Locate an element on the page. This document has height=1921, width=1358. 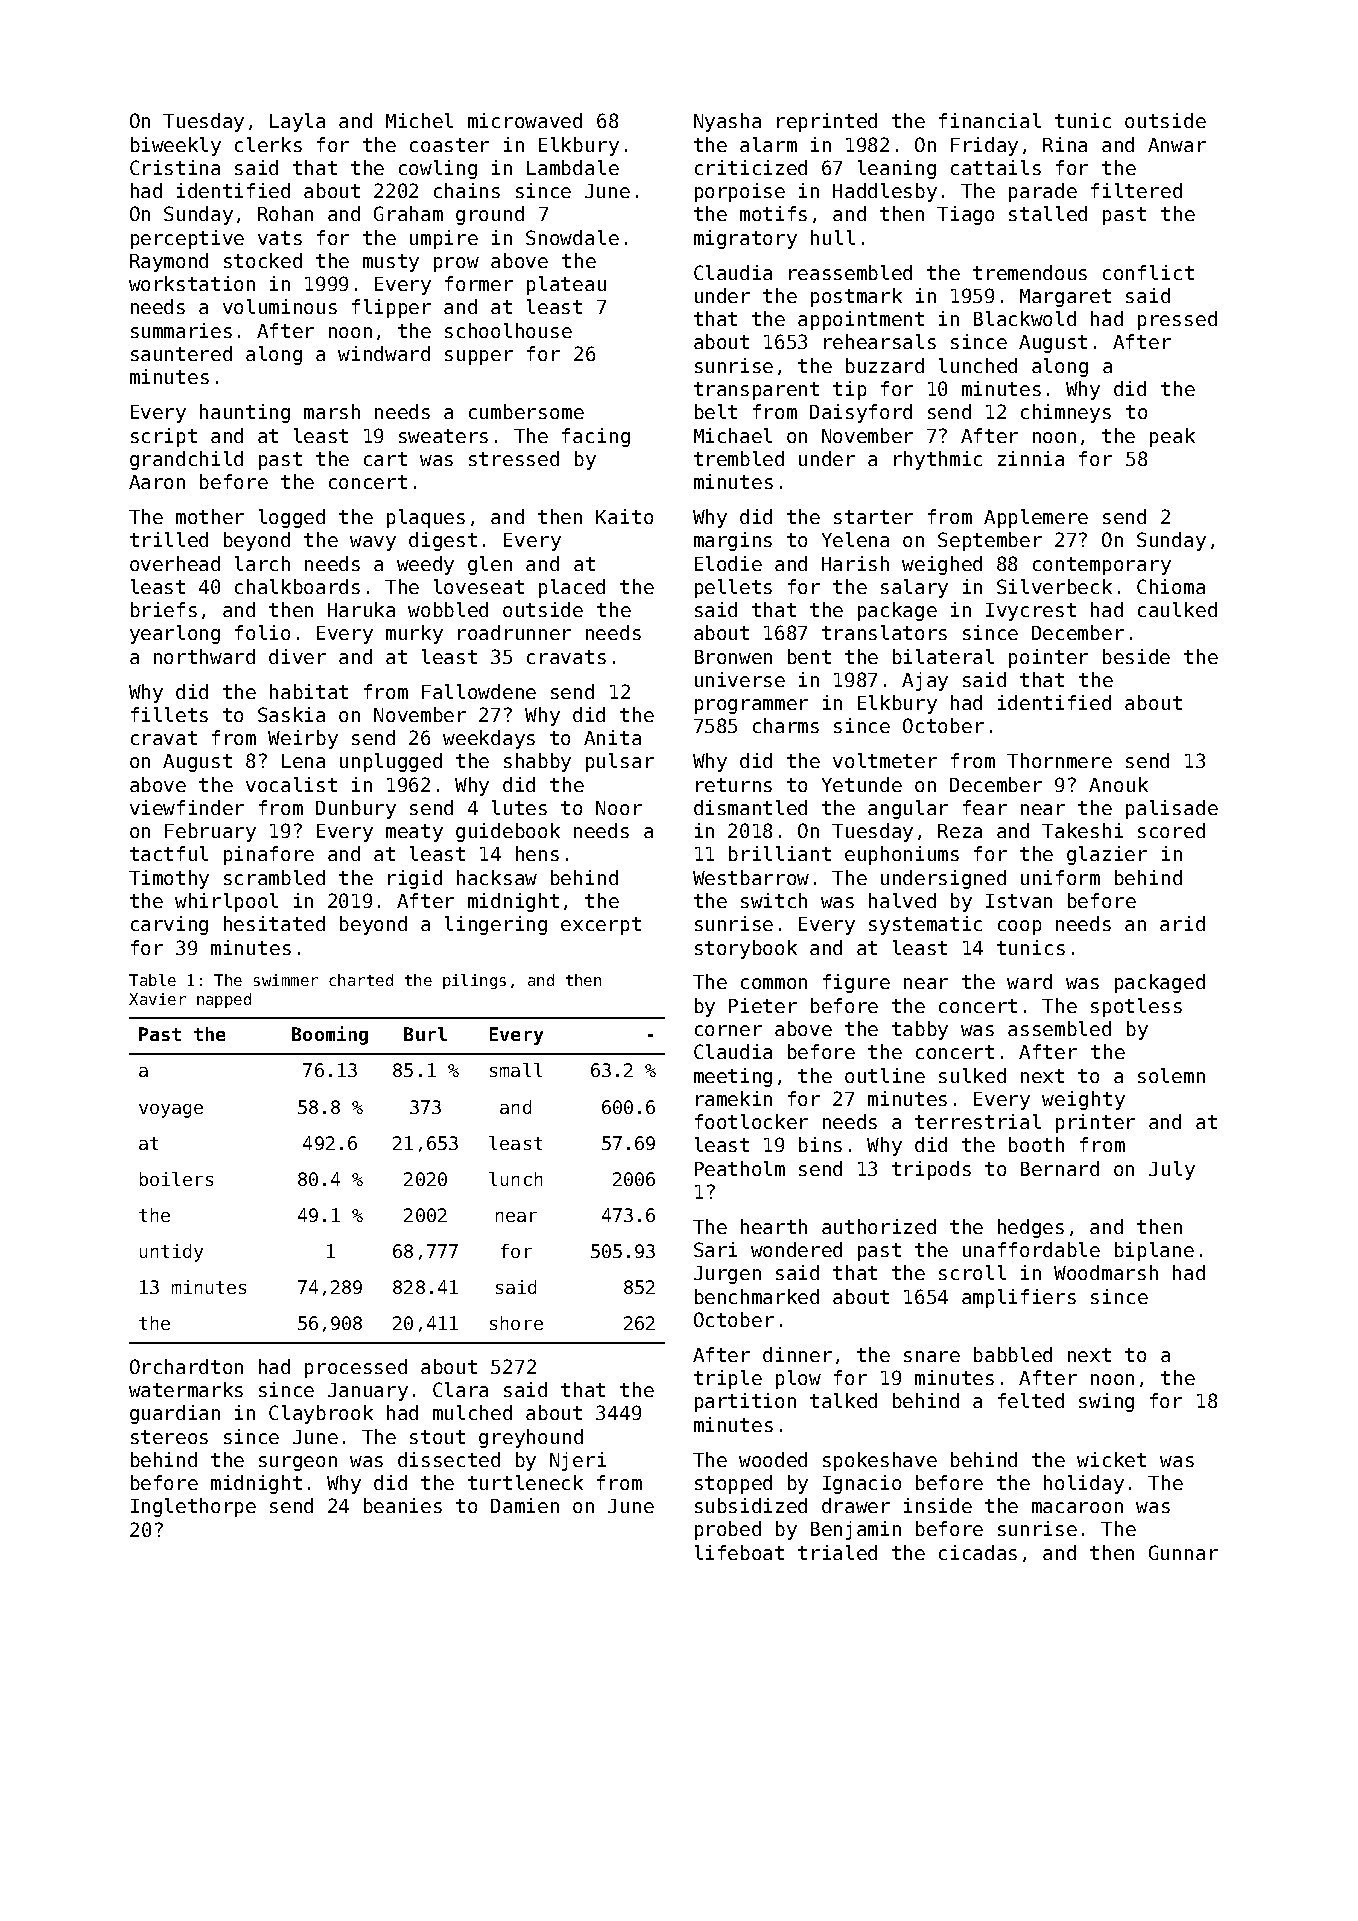
boilers is located at coordinates (176, 1179).
